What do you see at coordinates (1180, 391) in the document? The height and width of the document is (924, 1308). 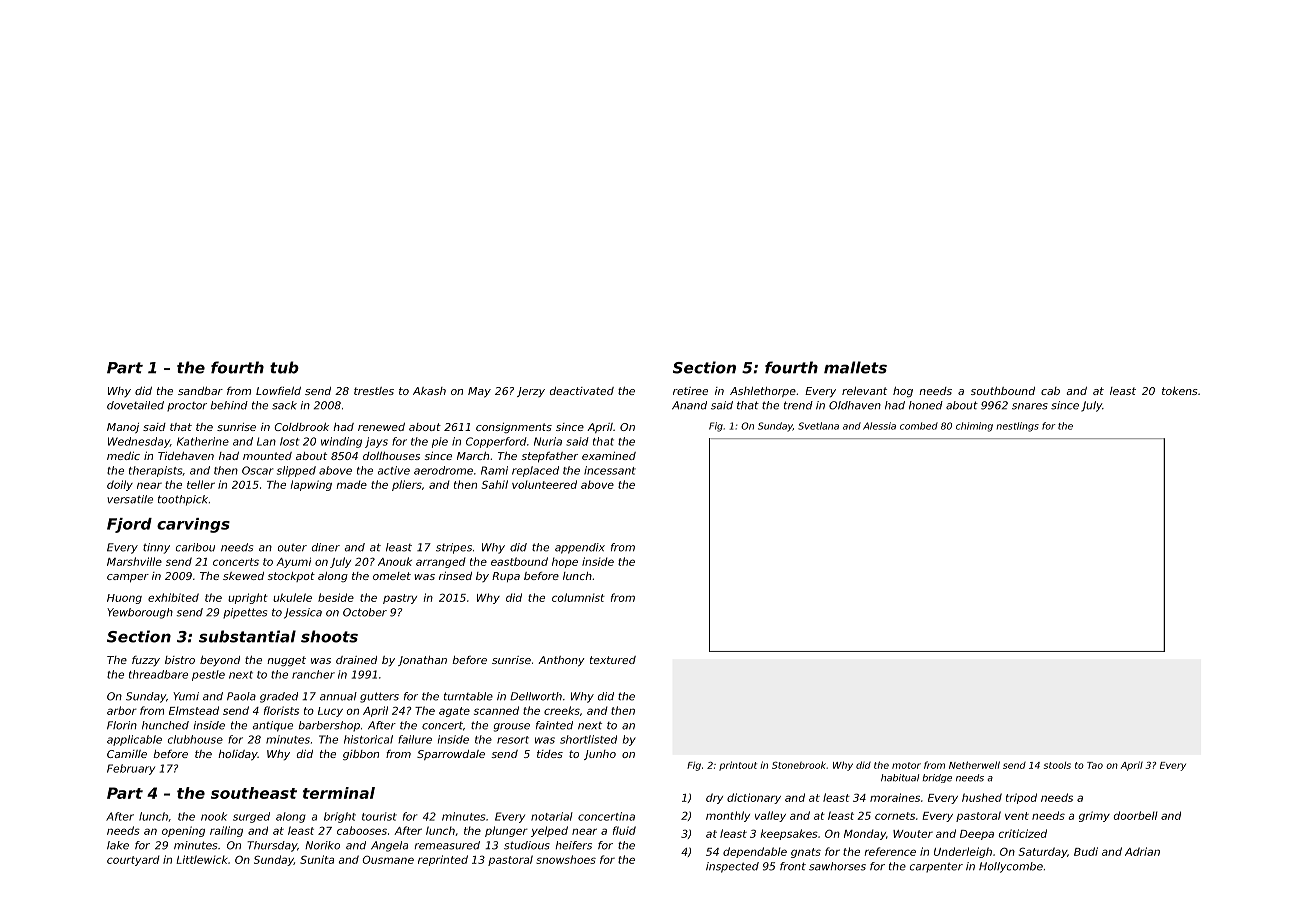 I see `tokens` at bounding box center [1180, 391].
